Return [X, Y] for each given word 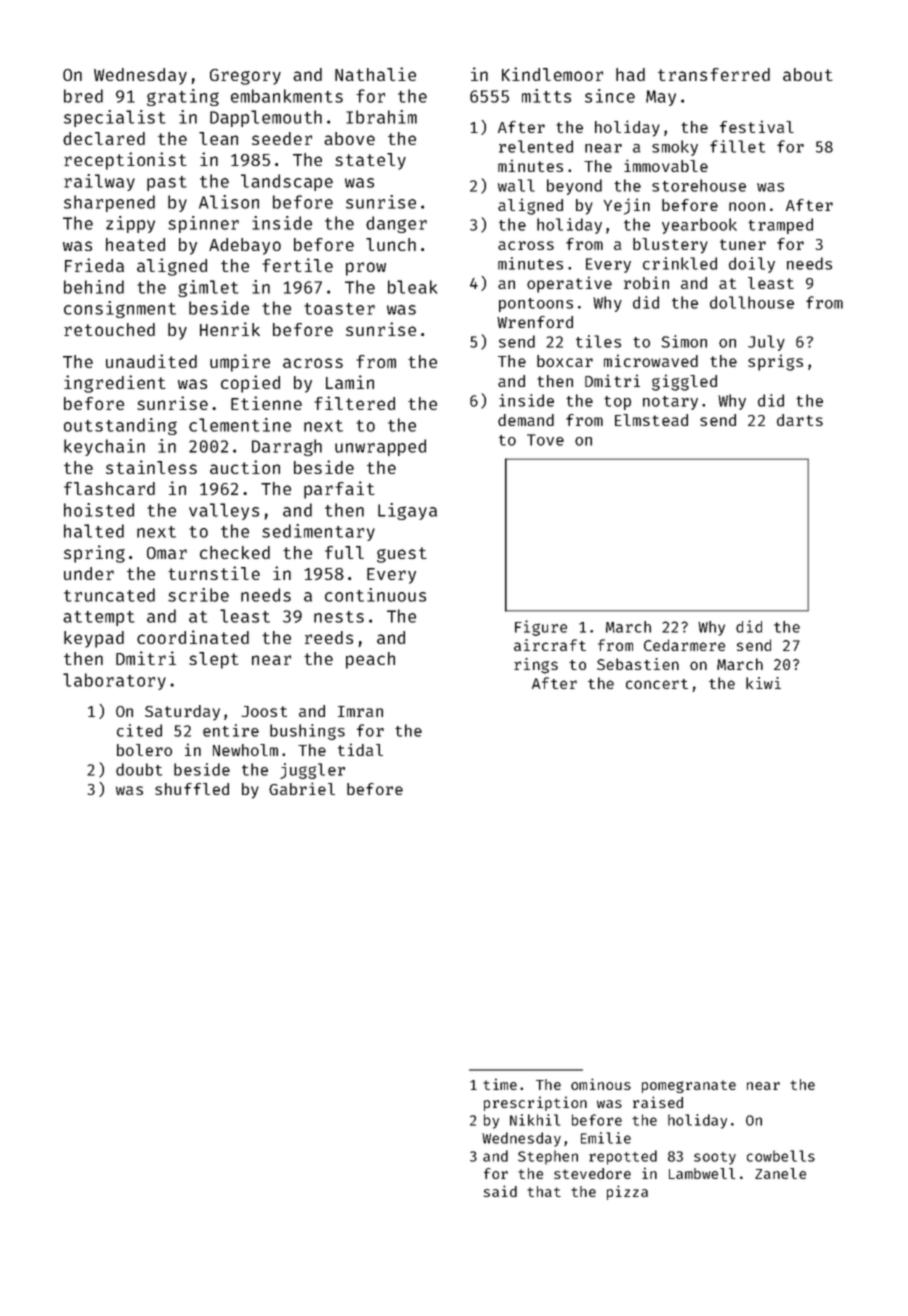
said [500, 1191]
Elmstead [651, 420]
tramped [780, 226]
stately [370, 161]
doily [752, 265]
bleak [412, 287]
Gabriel [302, 788]
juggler [312, 771]
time [500, 1084]
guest [402, 555]
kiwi [763, 683]
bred [83, 96]
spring [94, 554]
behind [94, 287]
